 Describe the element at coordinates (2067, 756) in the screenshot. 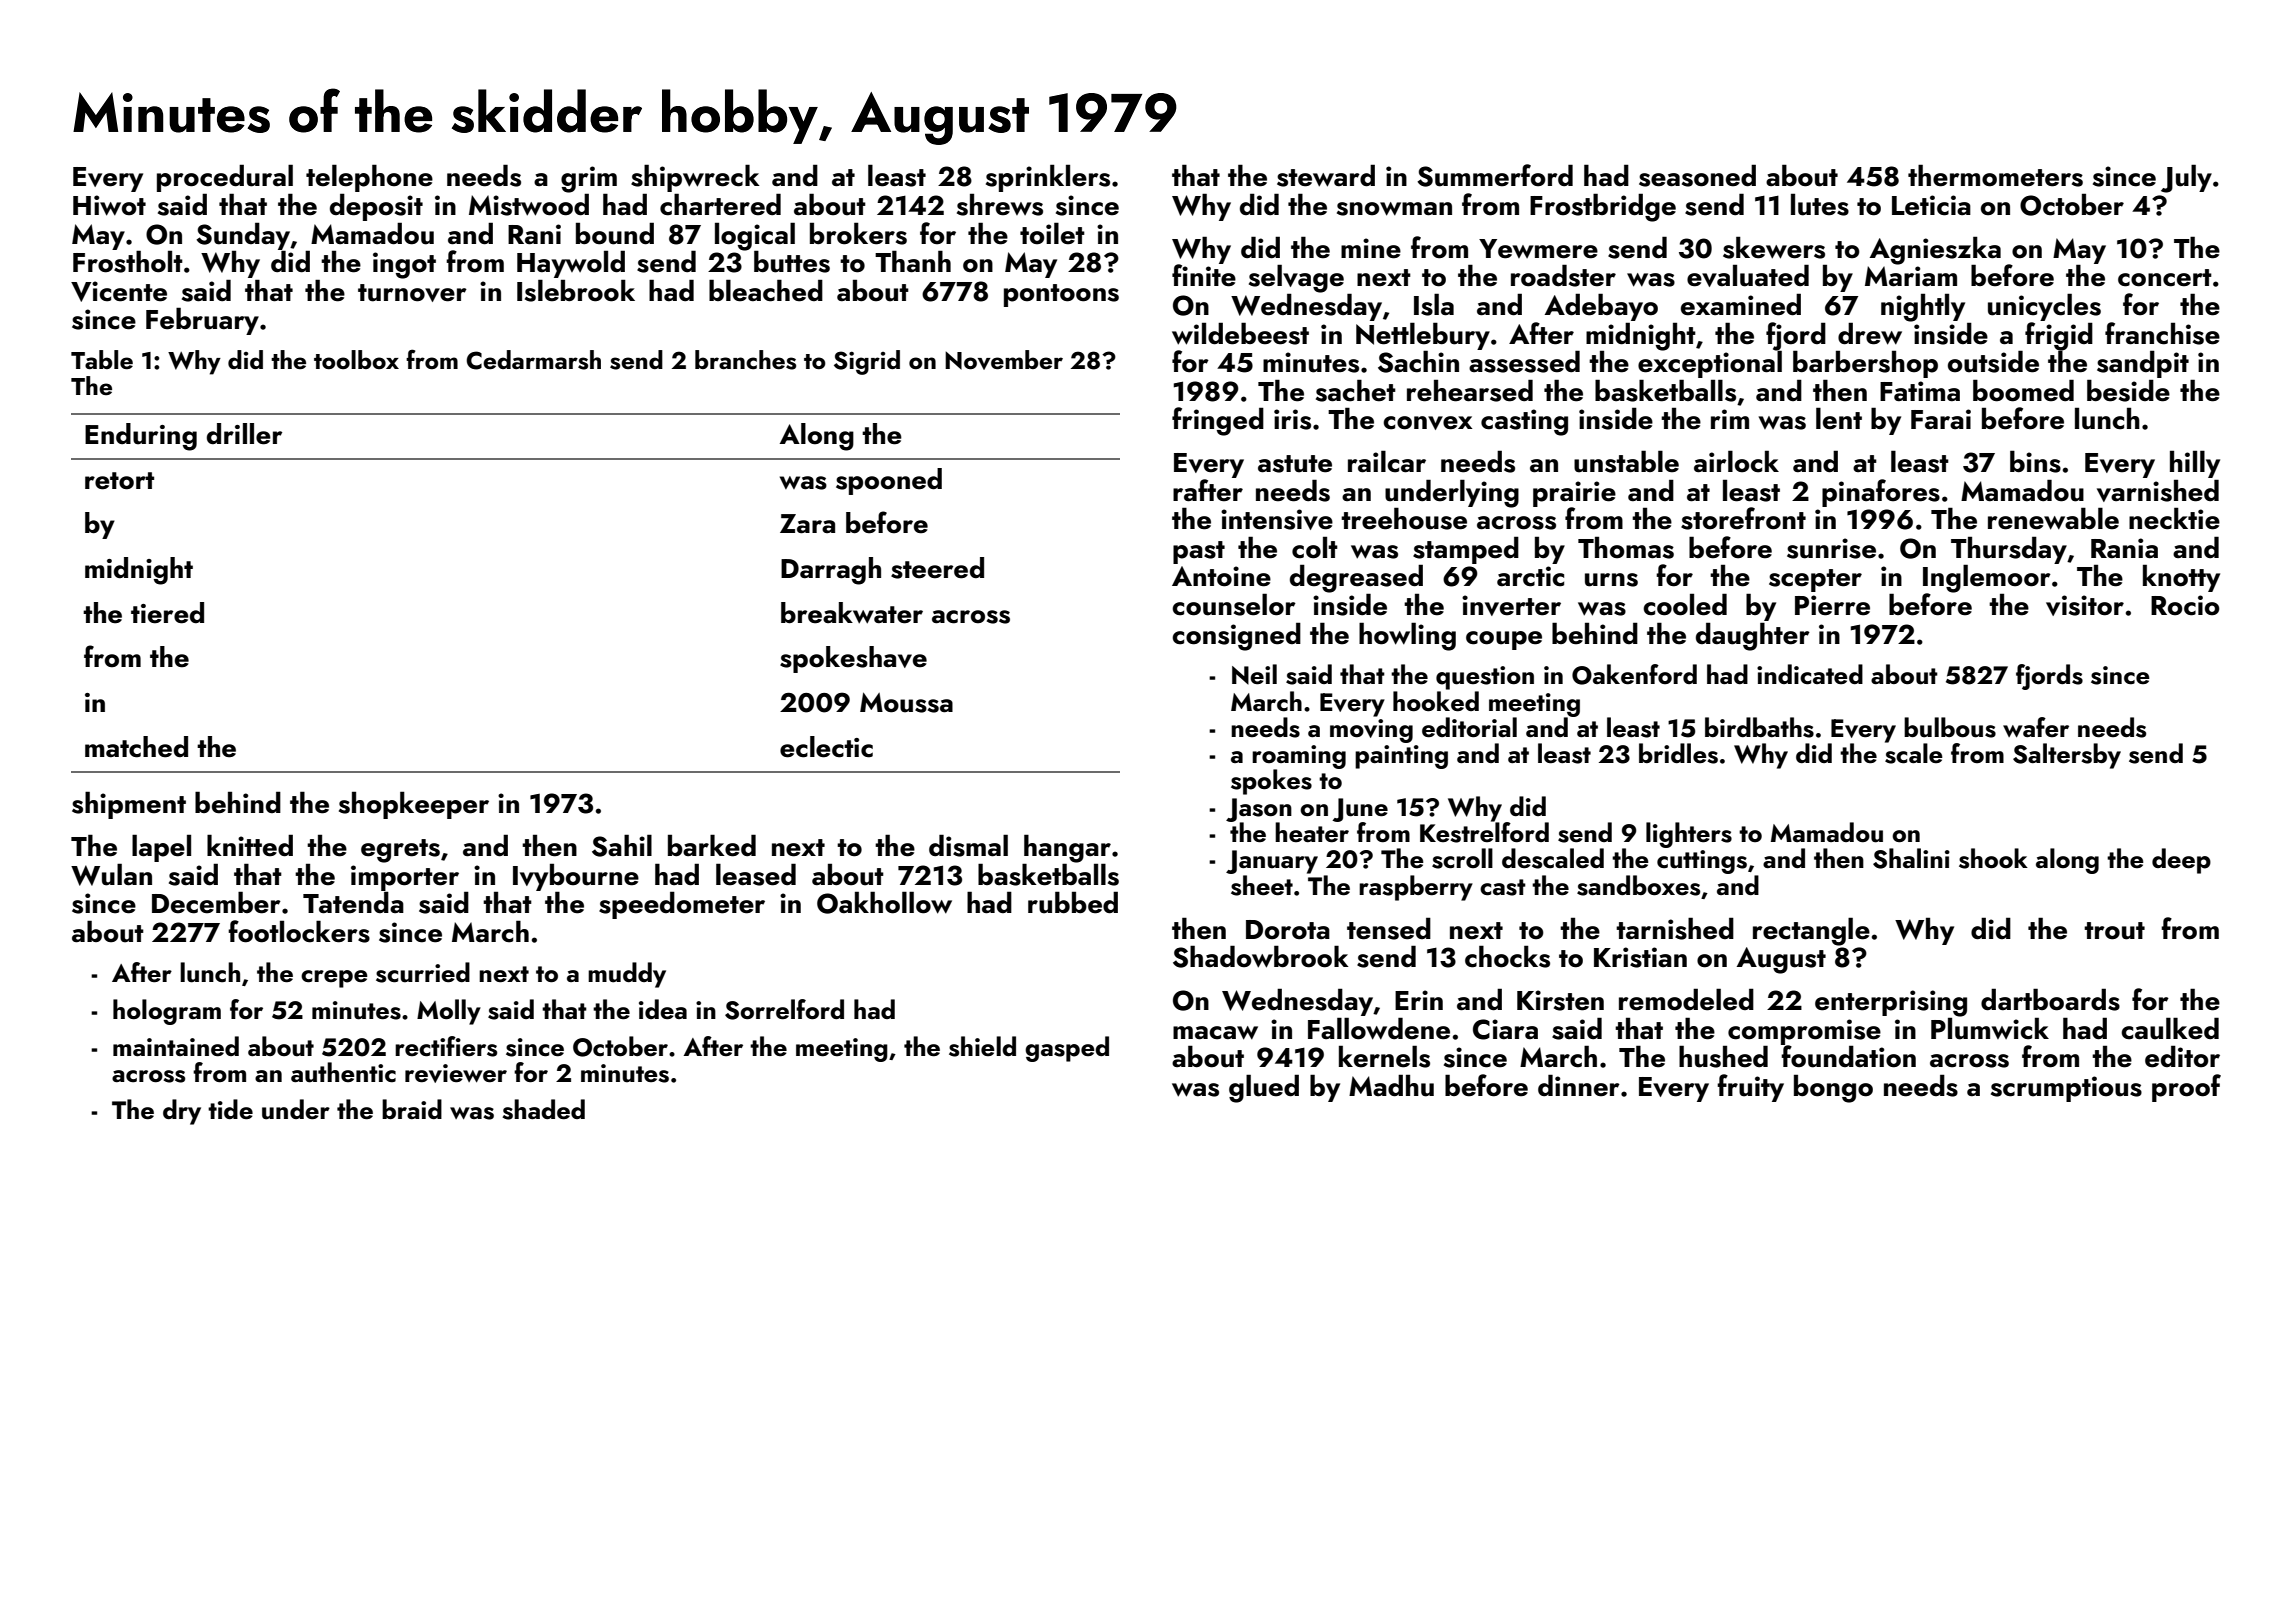

I see `Saltersby` at that location.
